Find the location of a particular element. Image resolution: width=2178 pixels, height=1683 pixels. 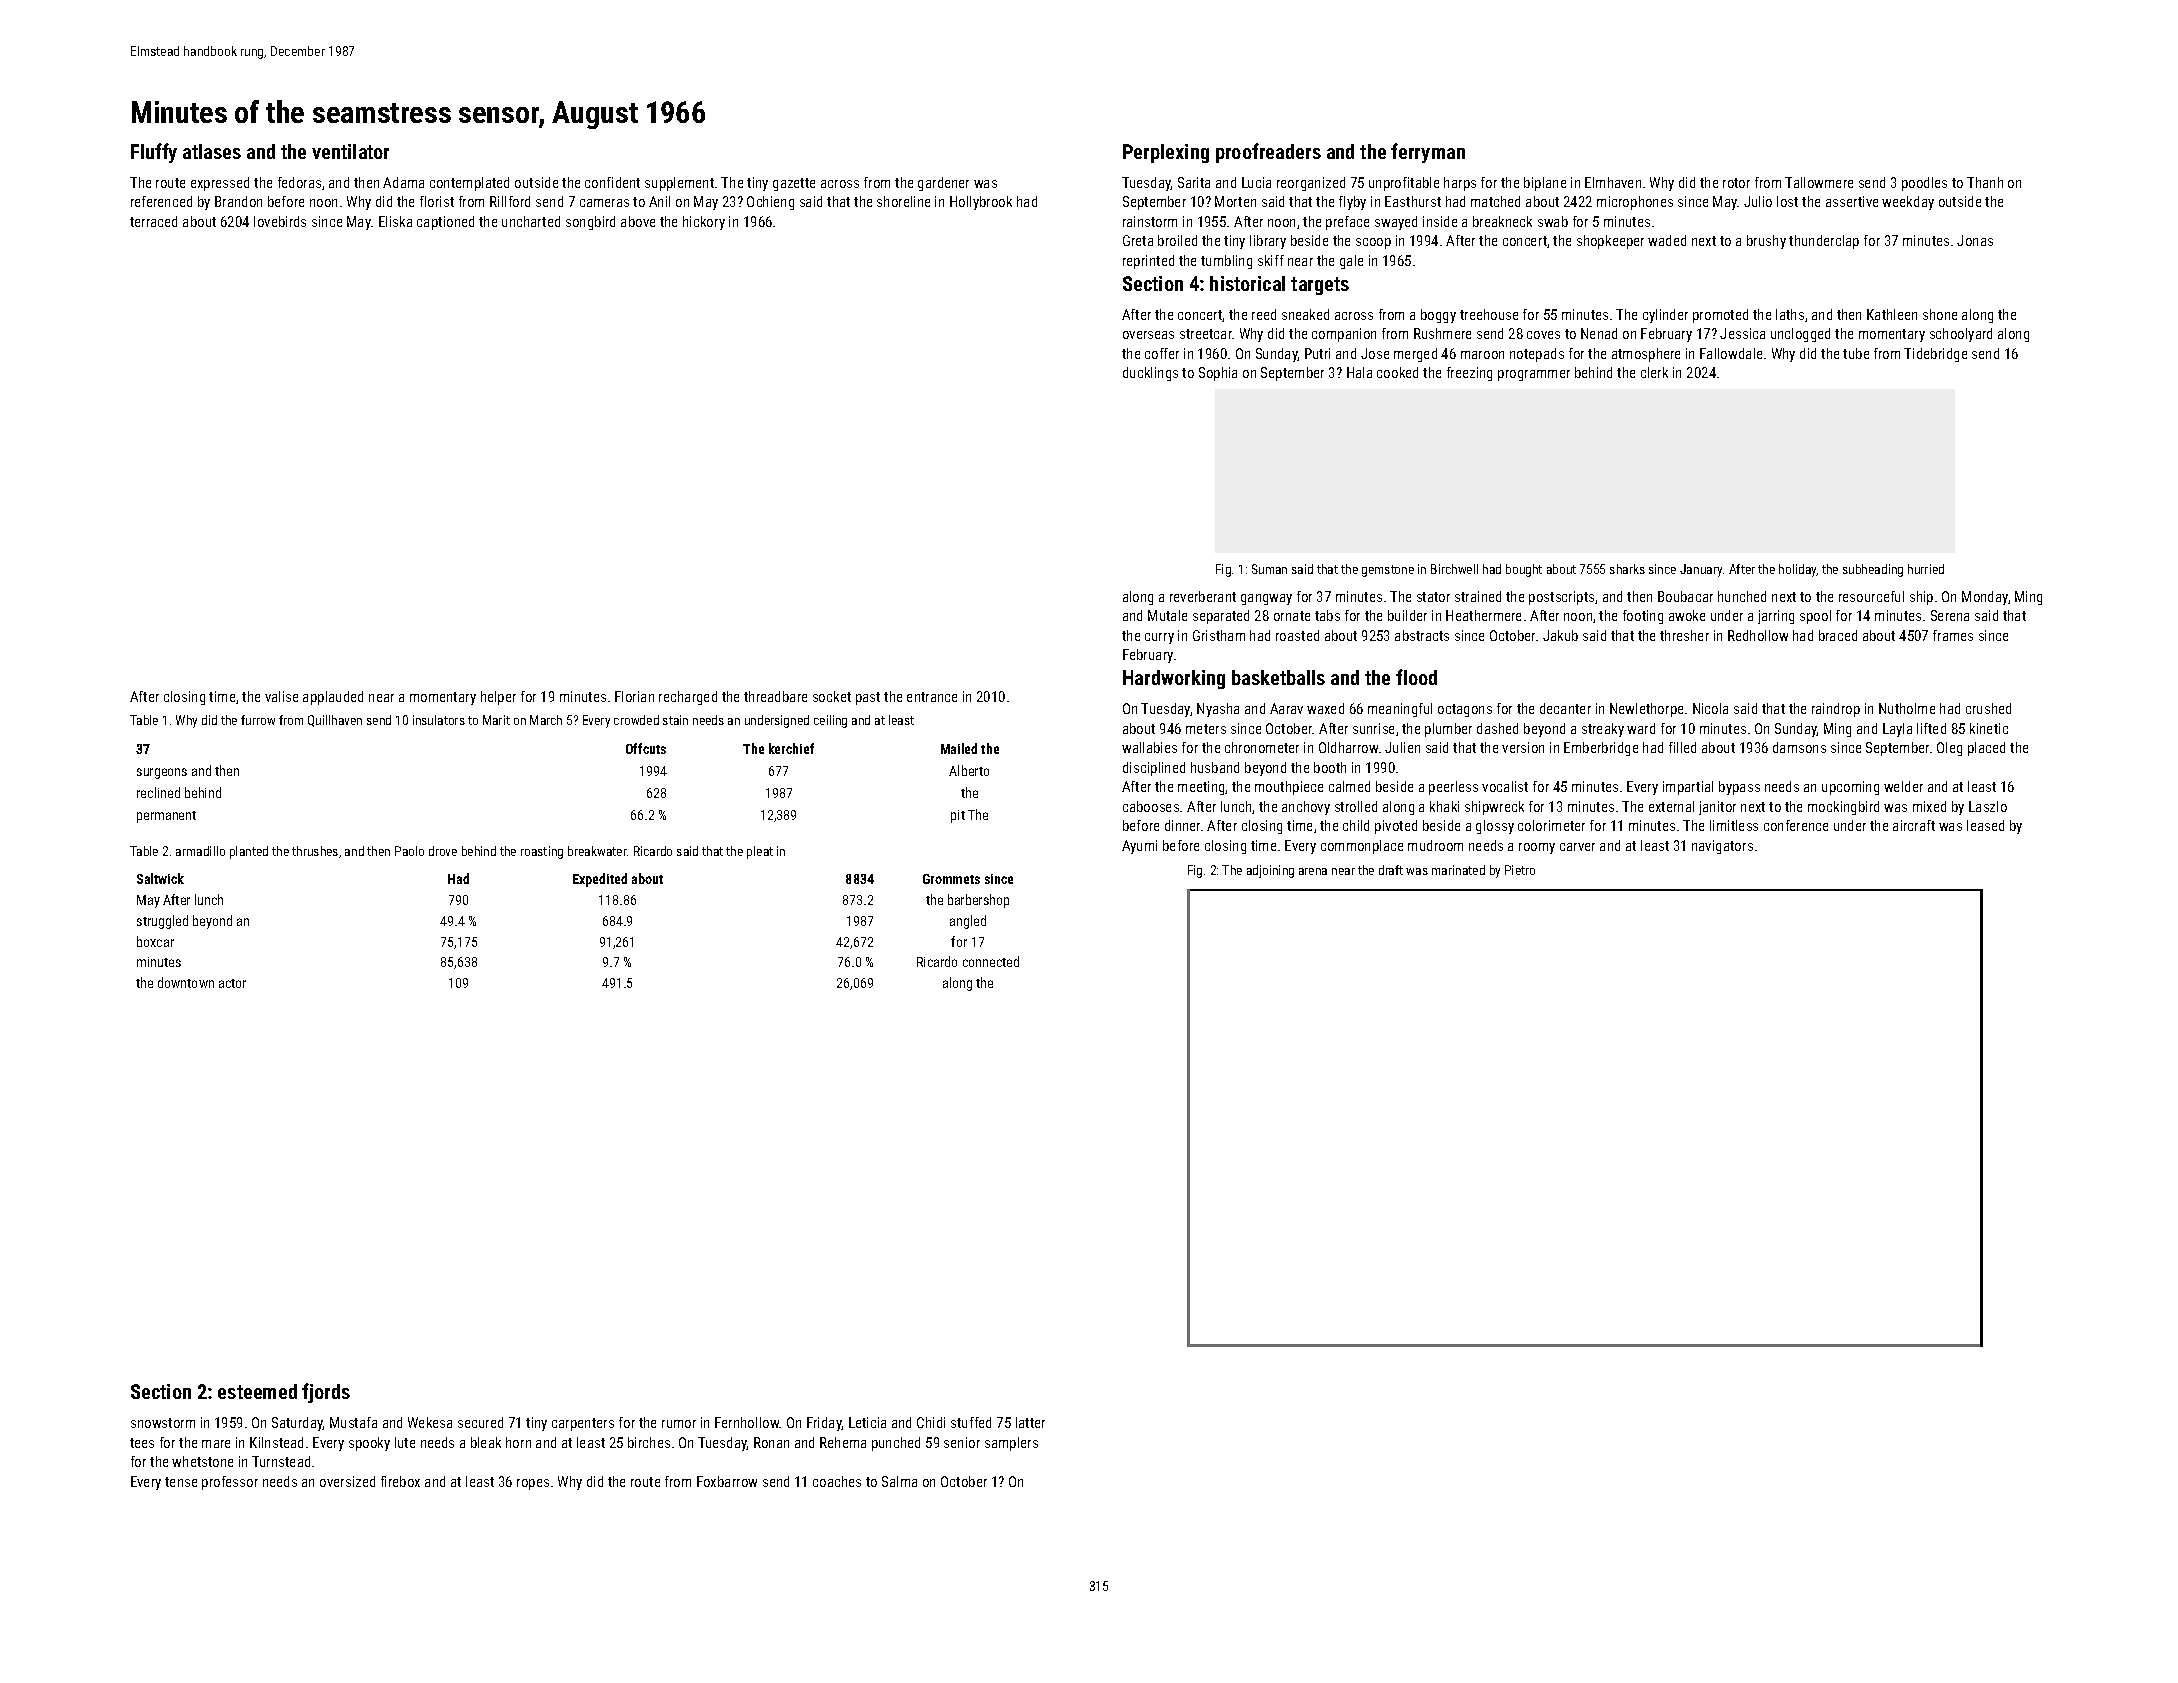

ferryman is located at coordinates (1428, 153).
